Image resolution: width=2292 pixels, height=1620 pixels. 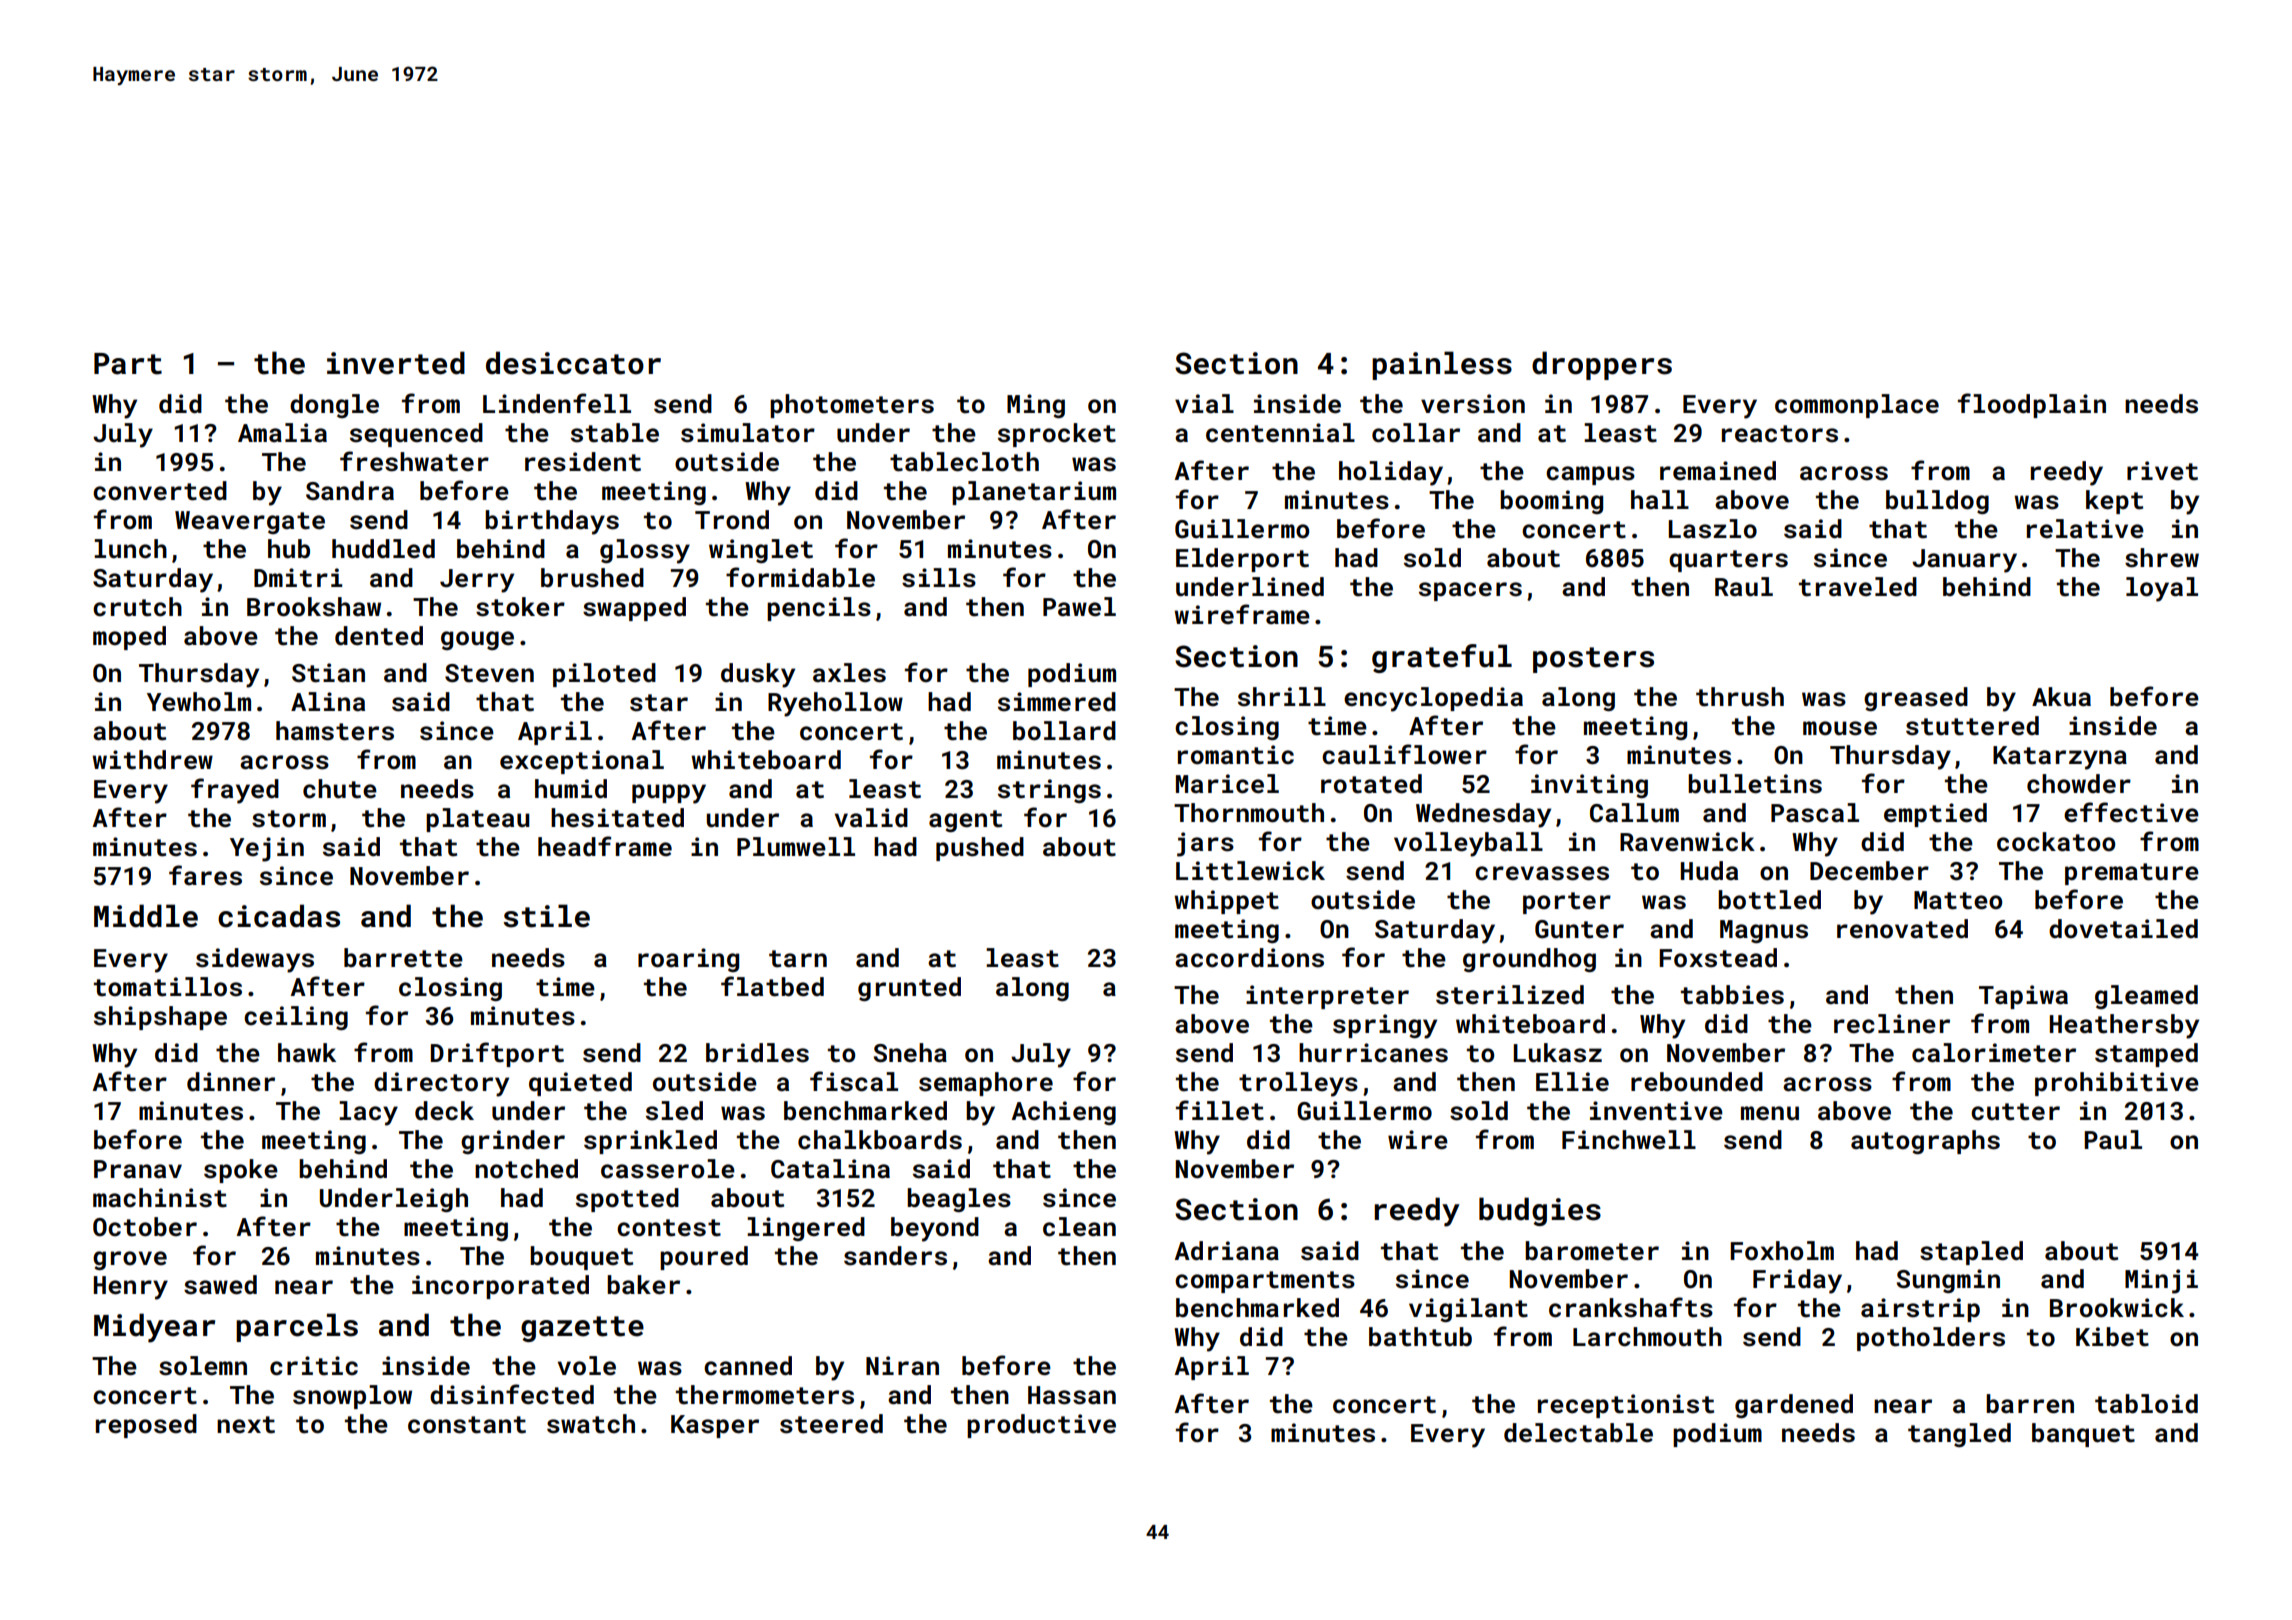 What do you see at coordinates (1602, 365) in the screenshot?
I see `droppers` at bounding box center [1602, 365].
